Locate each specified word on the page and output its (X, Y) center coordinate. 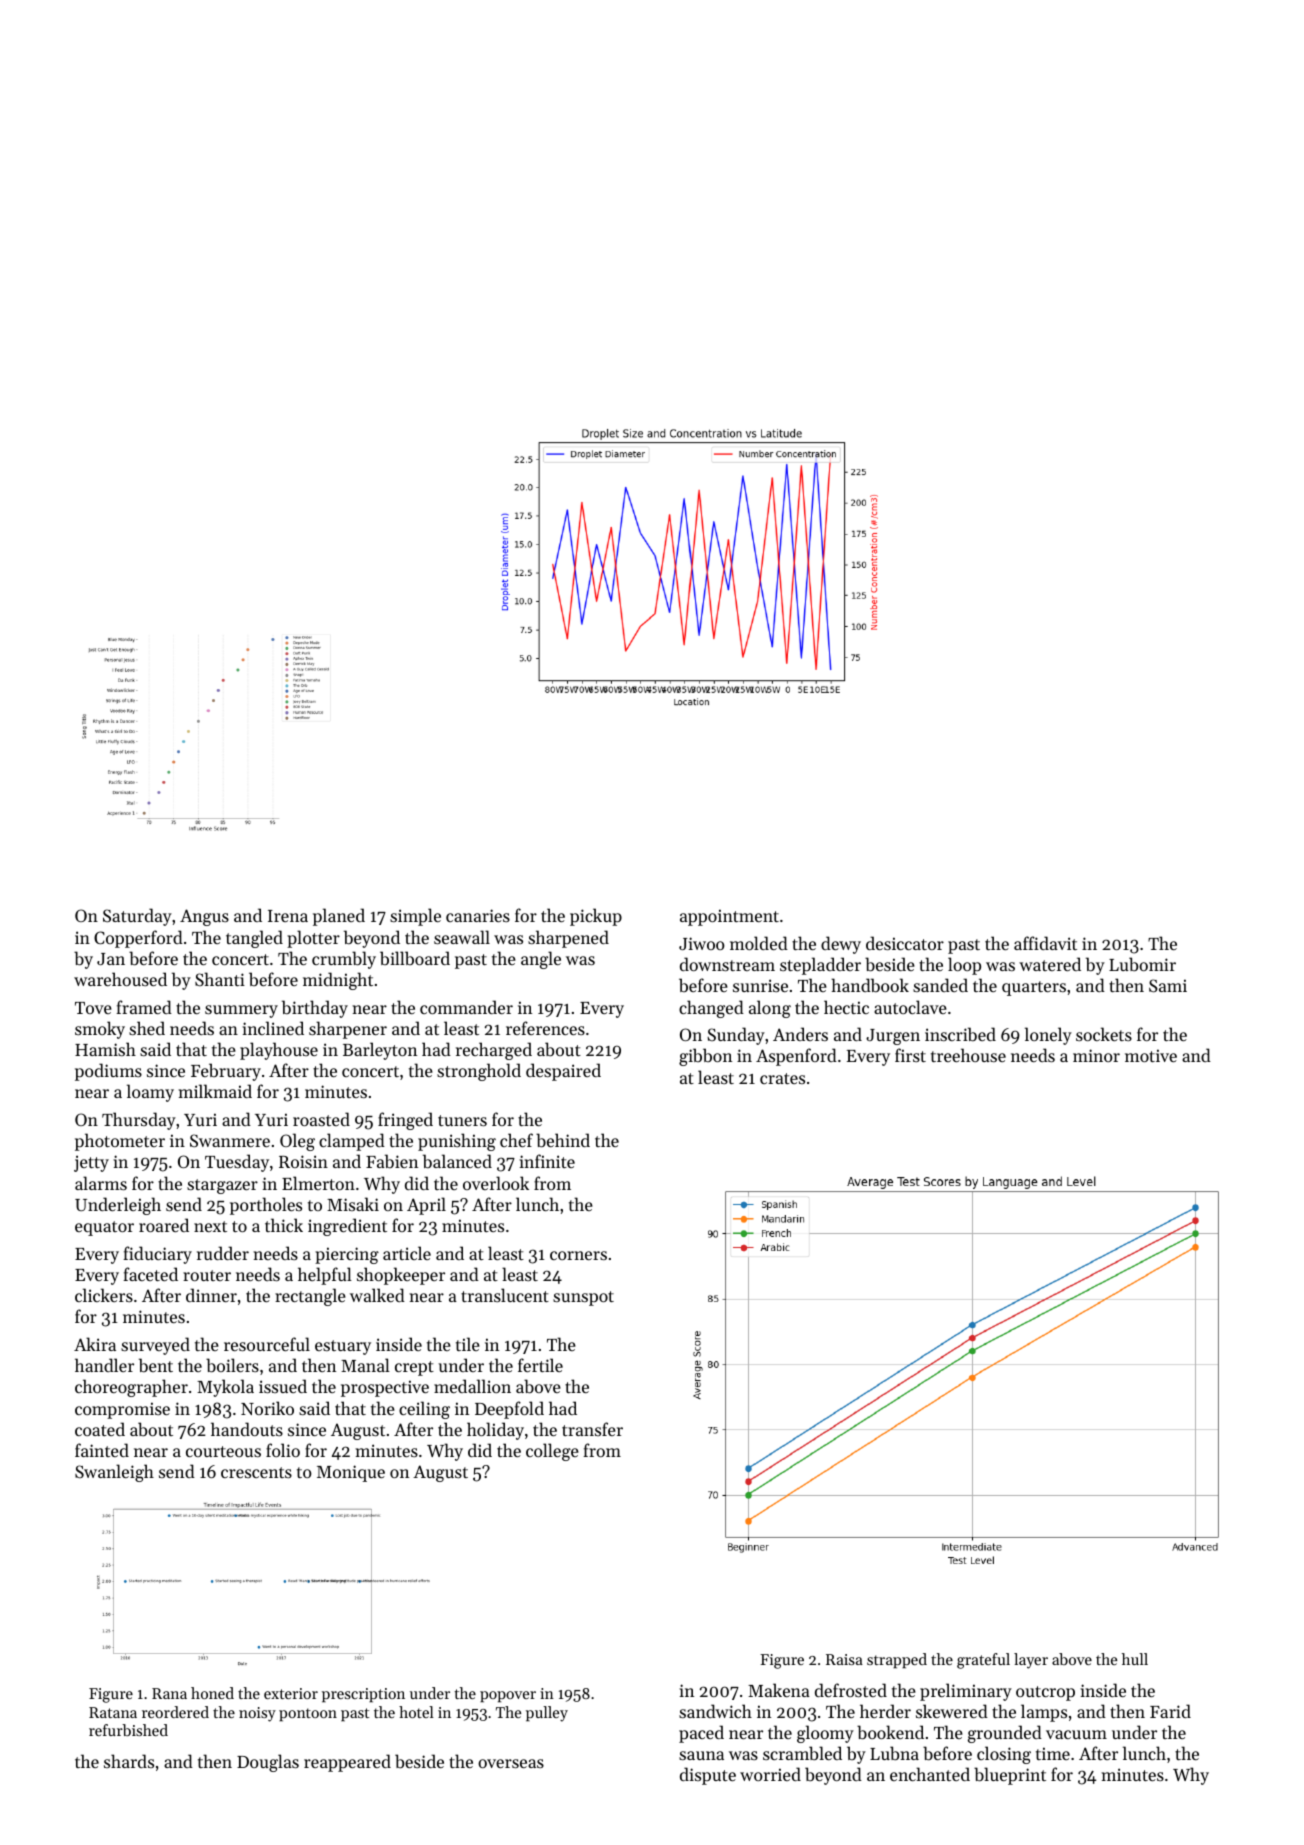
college (552, 1452)
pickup (596, 917)
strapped (897, 1661)
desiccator (905, 943)
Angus (204, 917)
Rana (169, 1693)
